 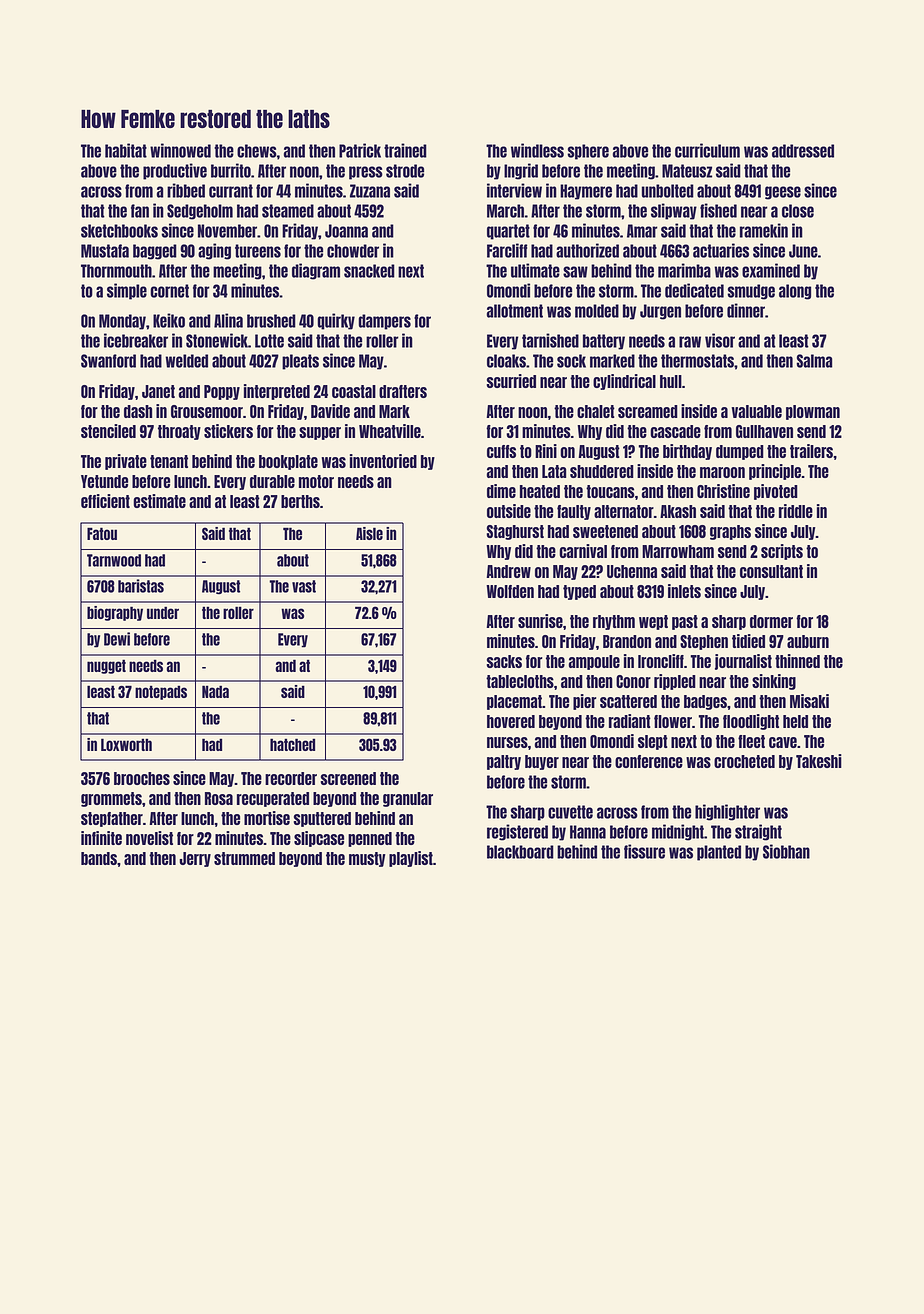 I want to click on raw, so click(x=690, y=342).
